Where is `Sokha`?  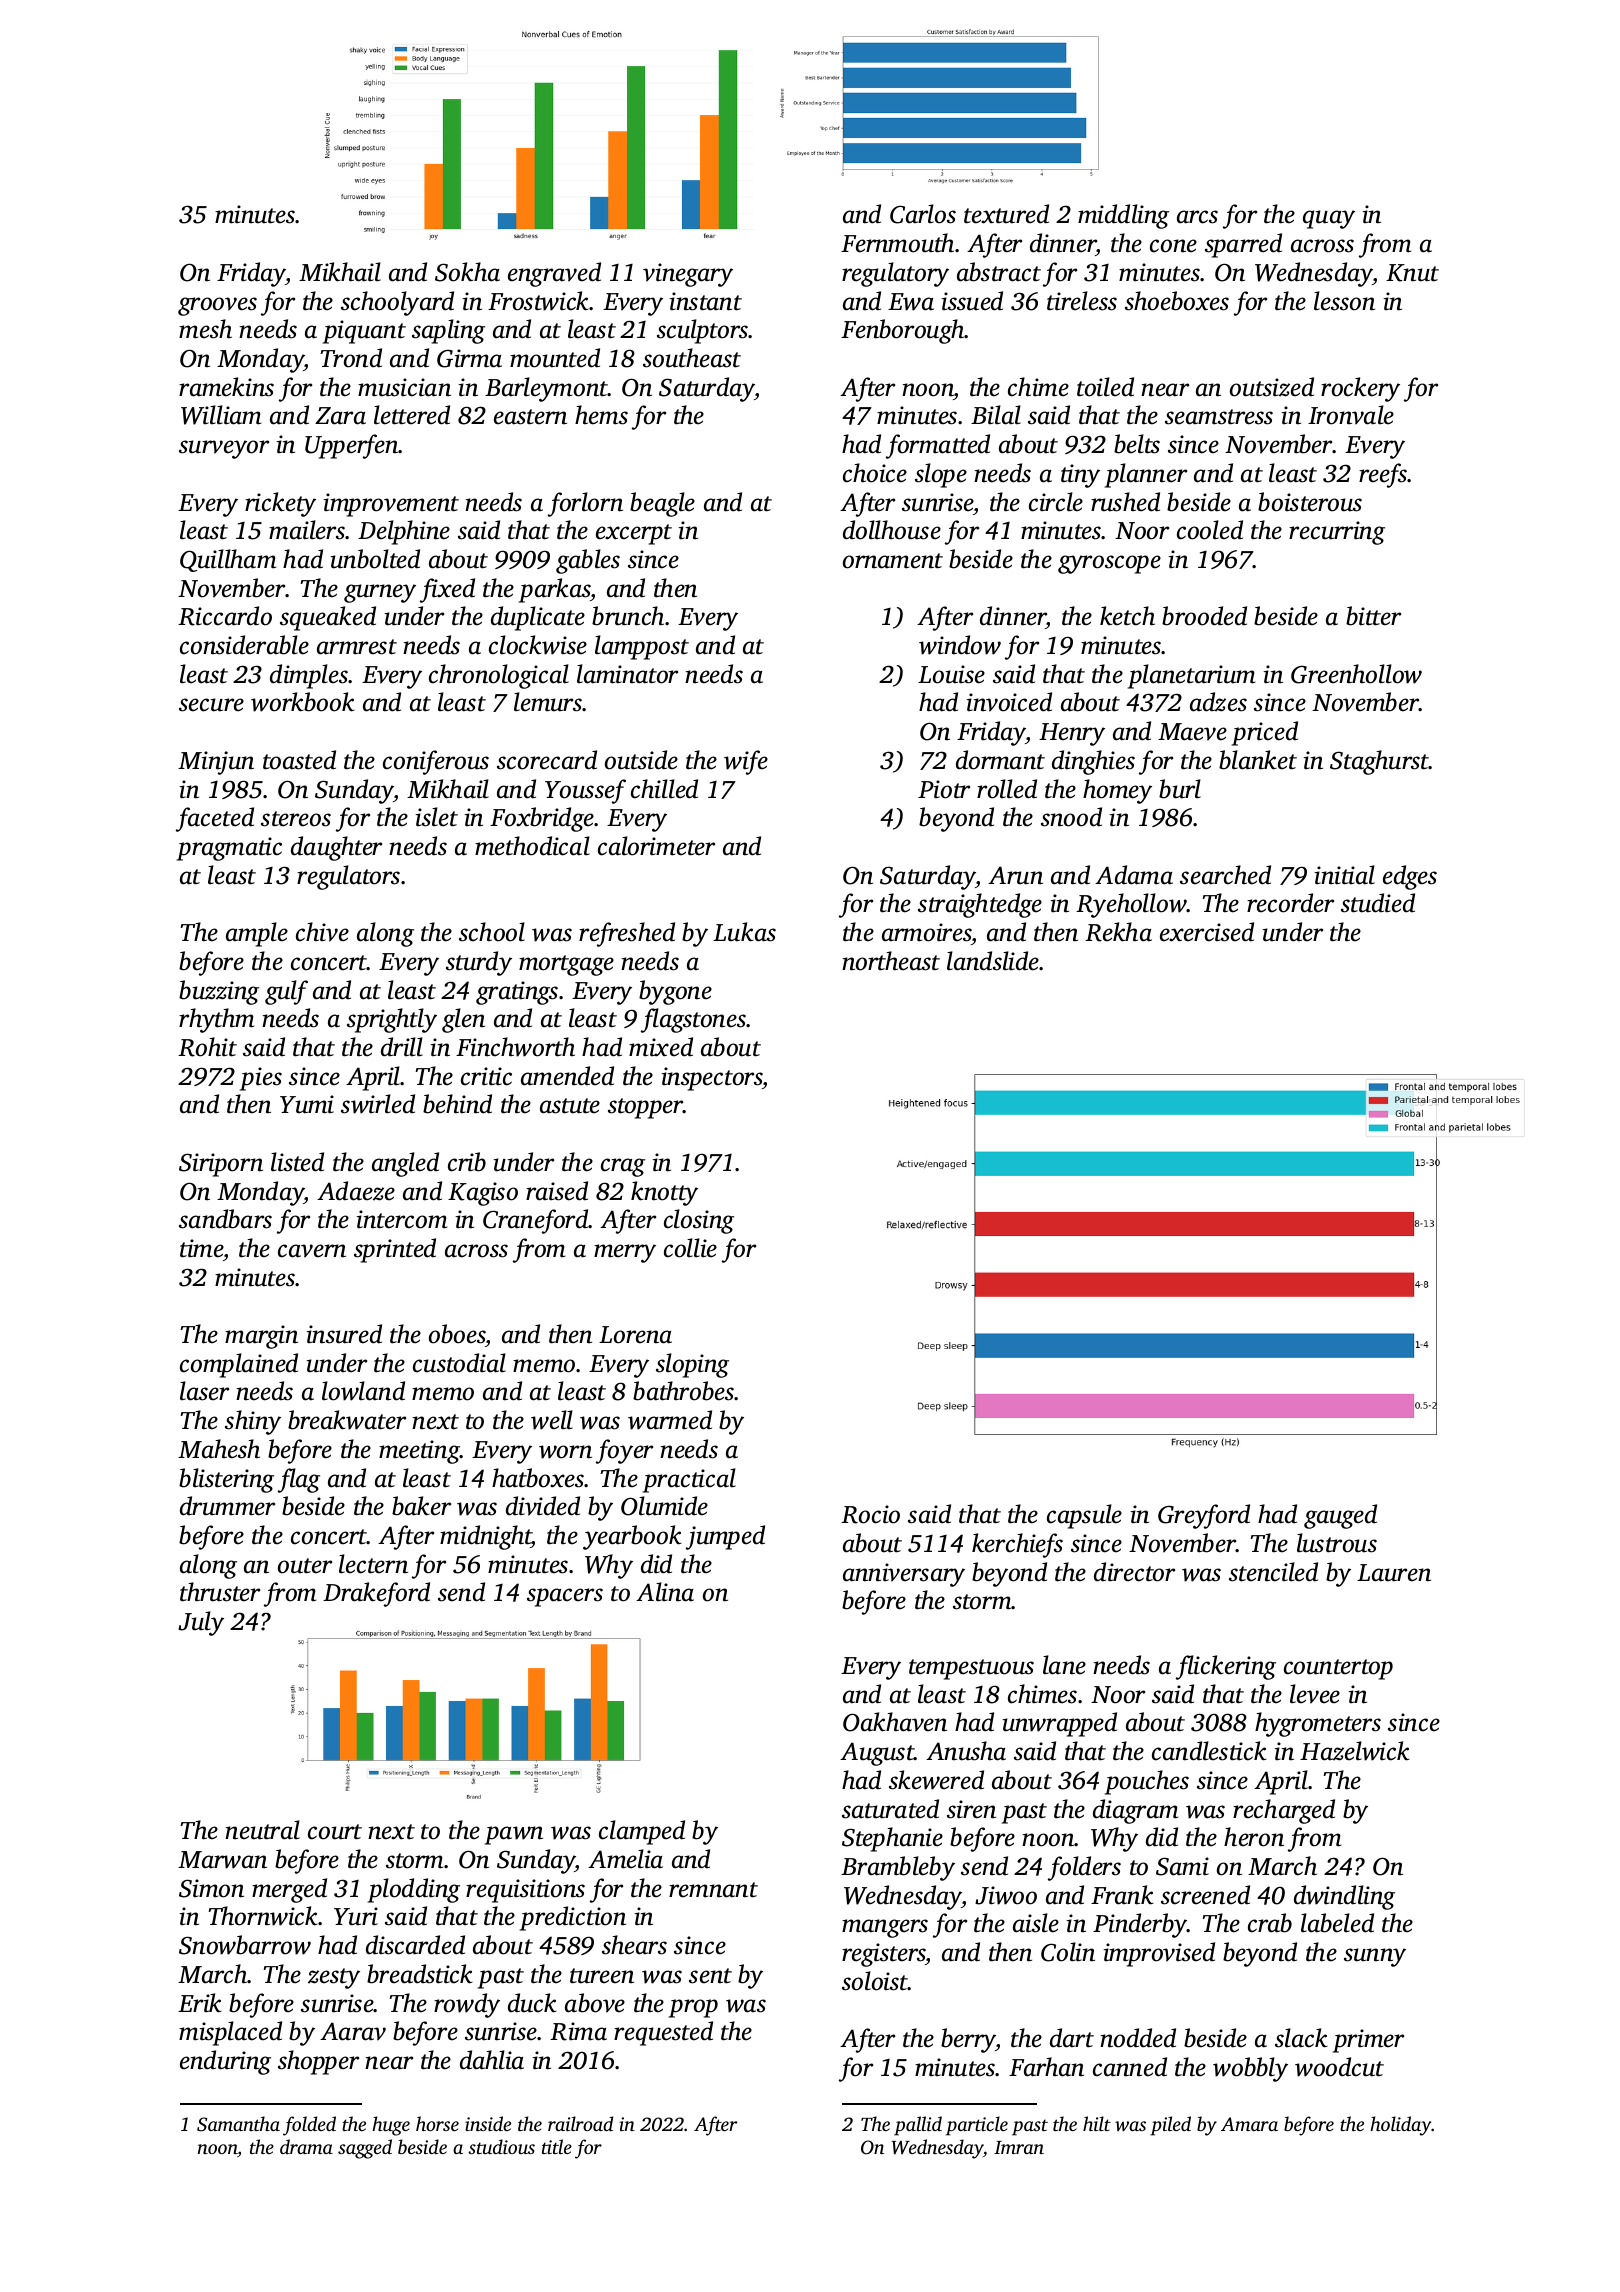 Sokha is located at coordinates (467, 272).
